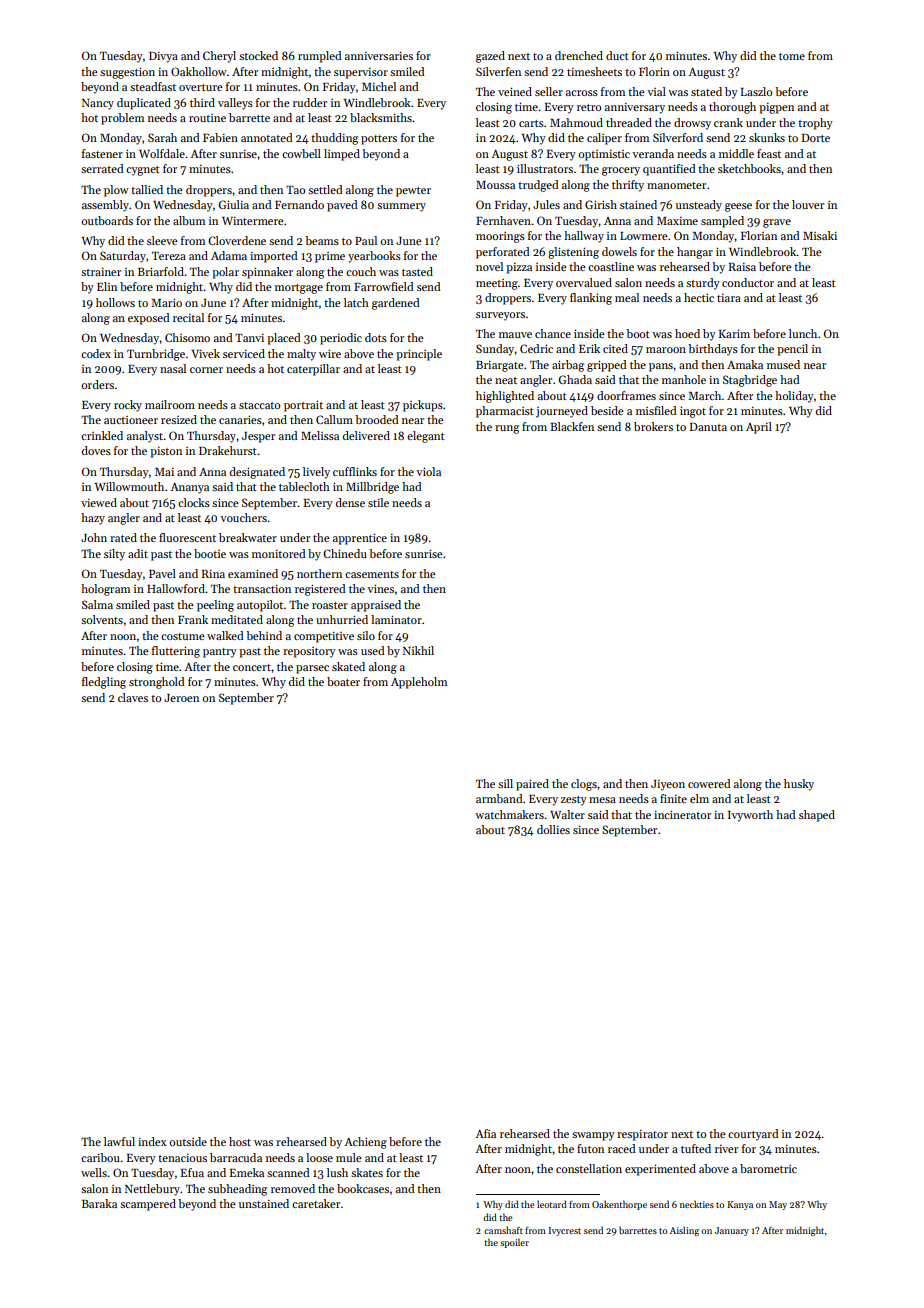 This document has height=1308, width=924. Describe the element at coordinates (673, 798) in the document. I see `finite` at that location.
